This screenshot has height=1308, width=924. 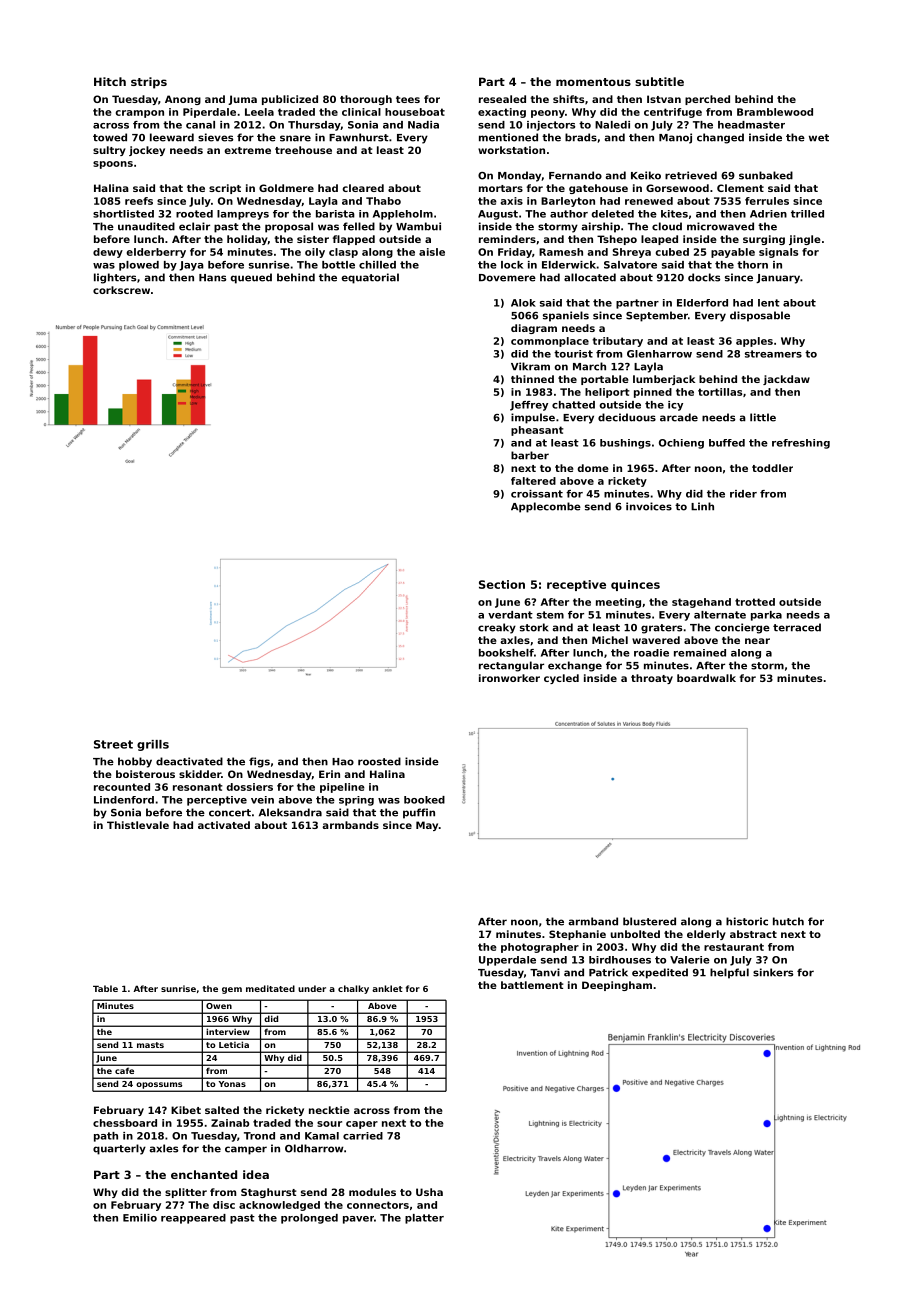 I want to click on grills, so click(x=153, y=745).
